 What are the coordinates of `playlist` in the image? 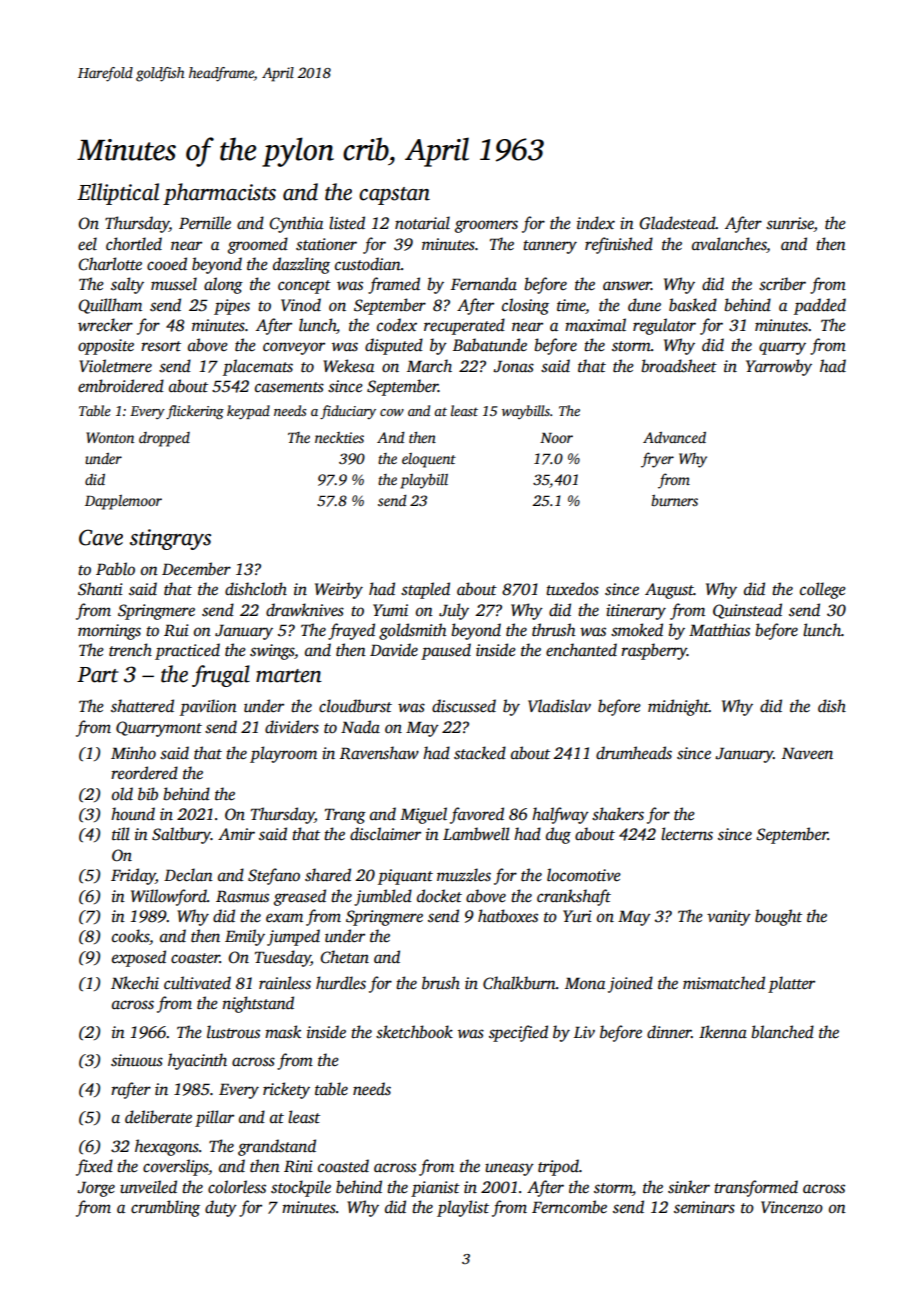 It's located at (463, 1208).
